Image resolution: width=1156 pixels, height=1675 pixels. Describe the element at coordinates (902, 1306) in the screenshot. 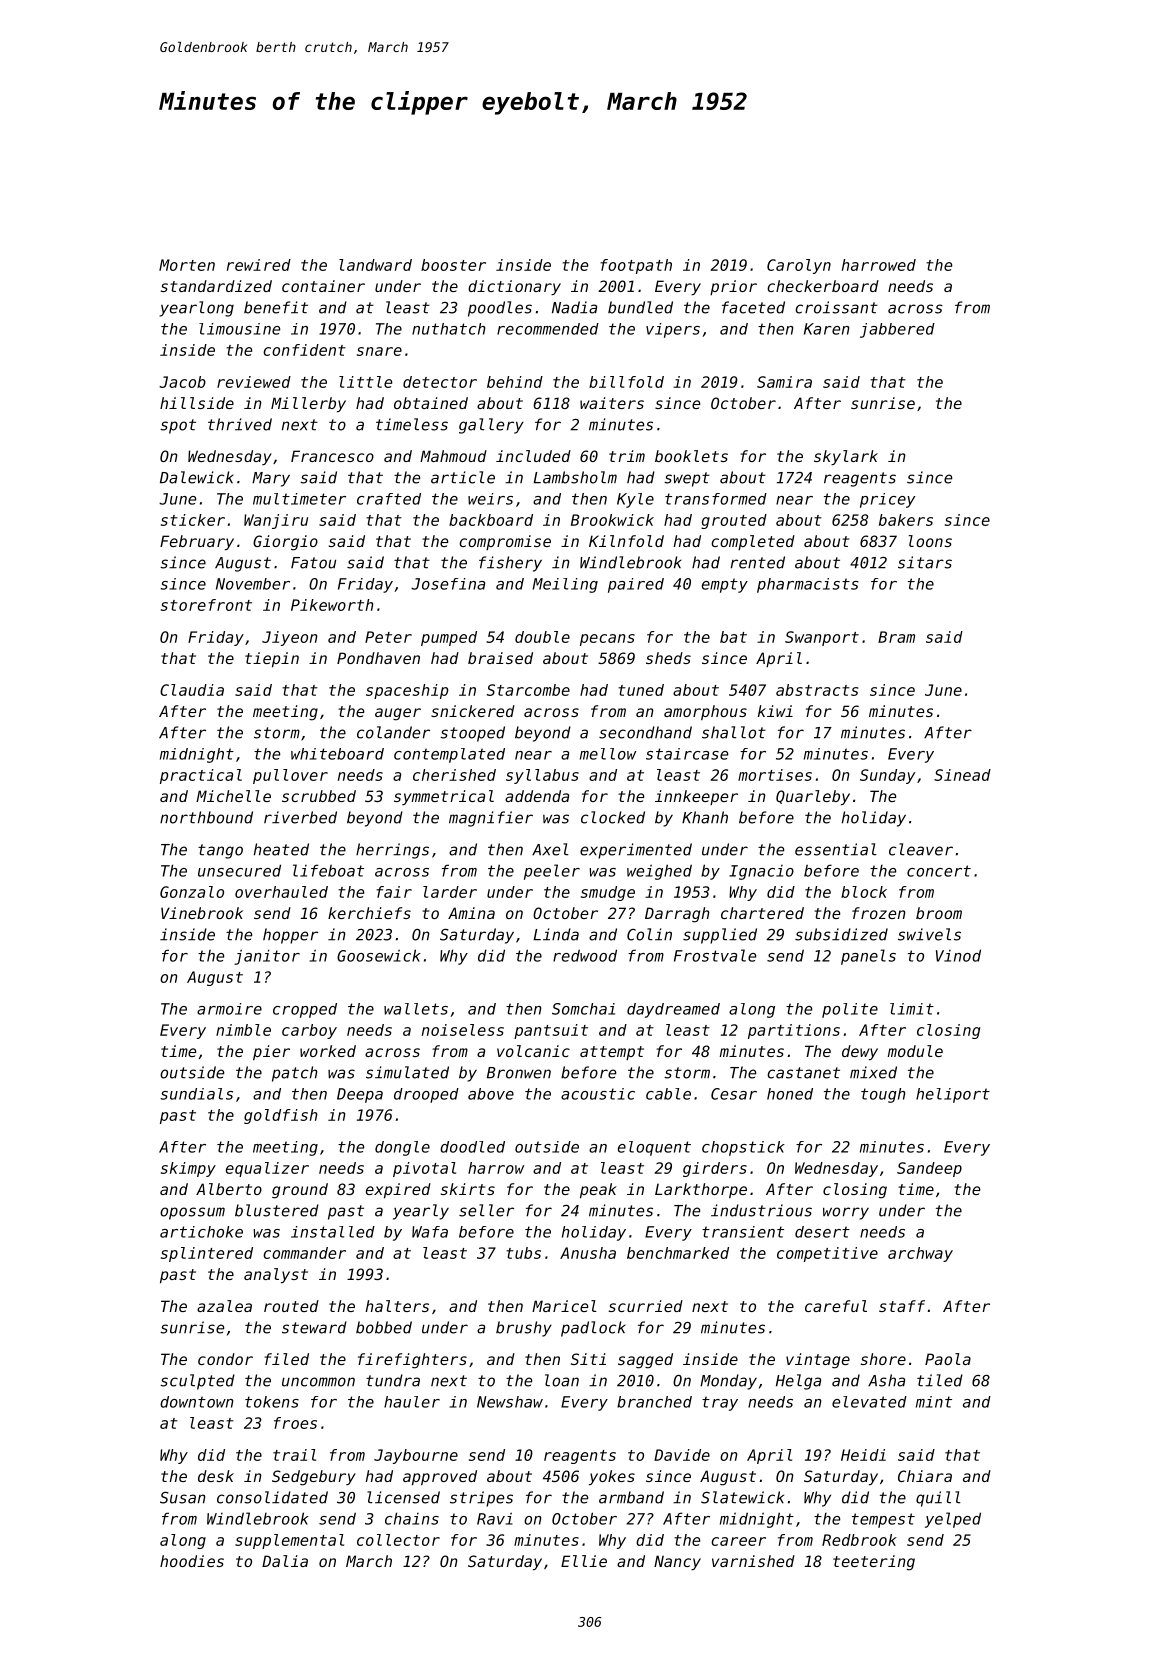

I see `staff` at that location.
